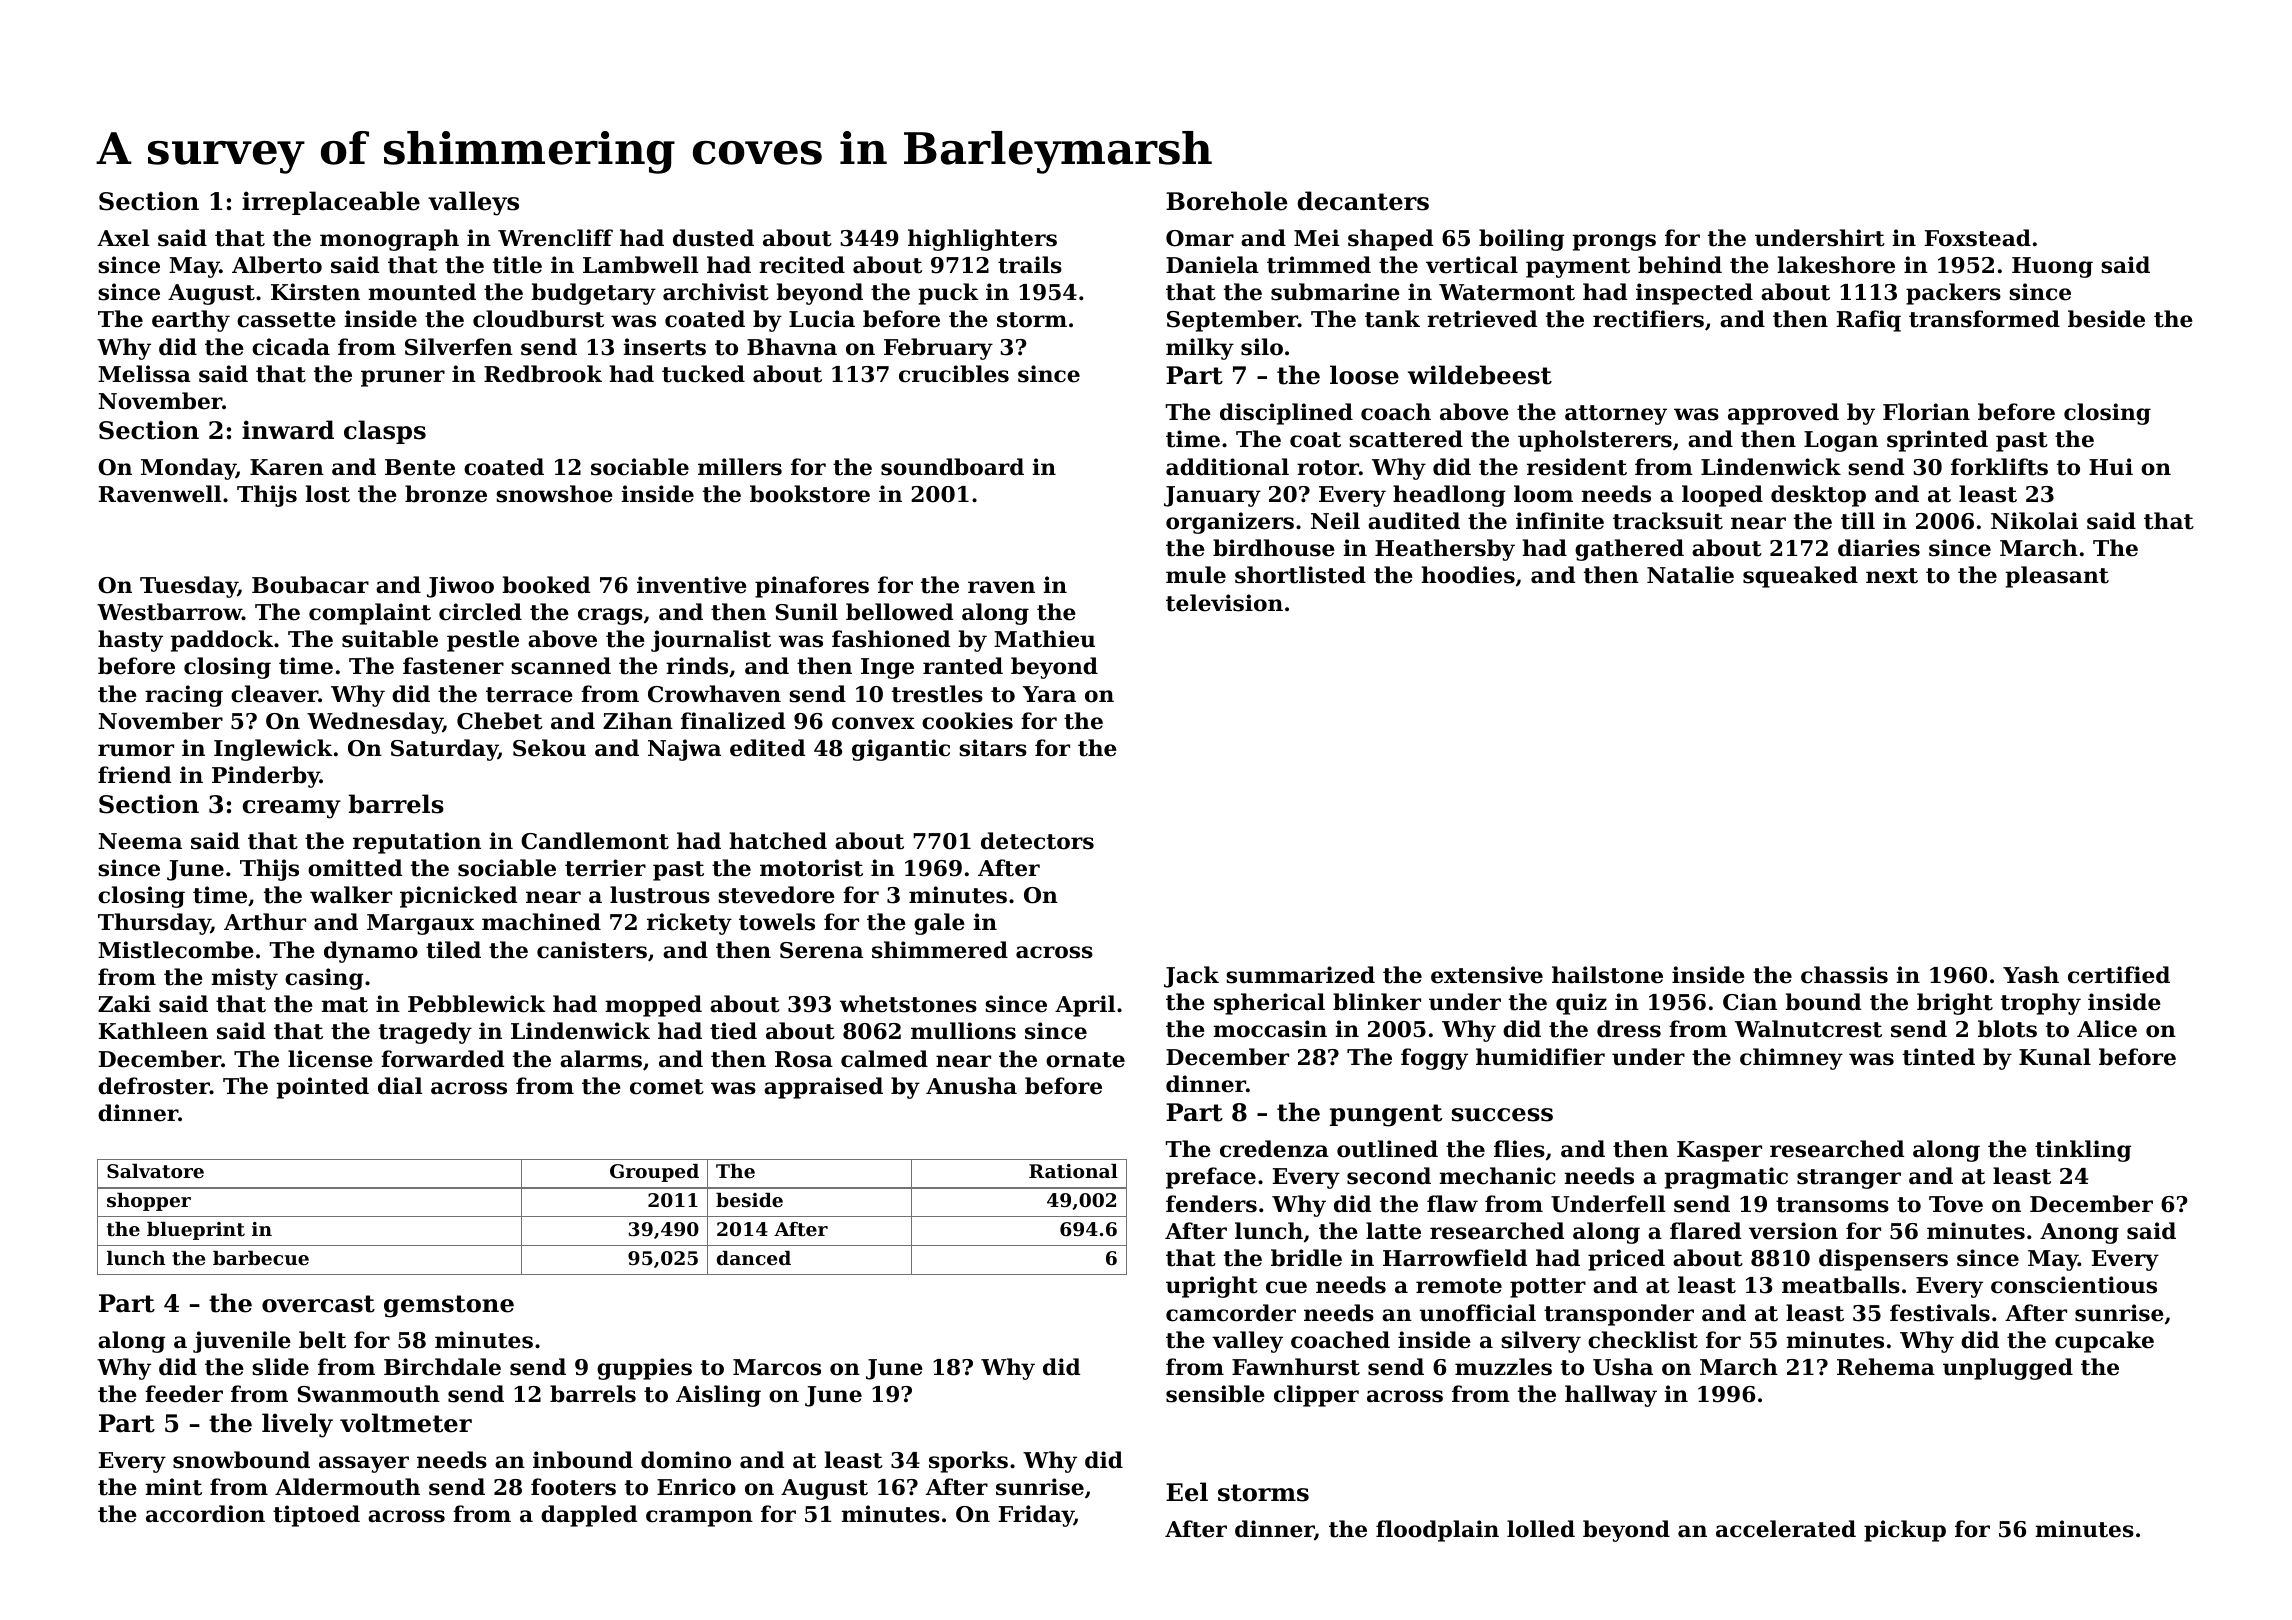 The image size is (2292, 1620). I want to click on mopped, so click(653, 1006).
